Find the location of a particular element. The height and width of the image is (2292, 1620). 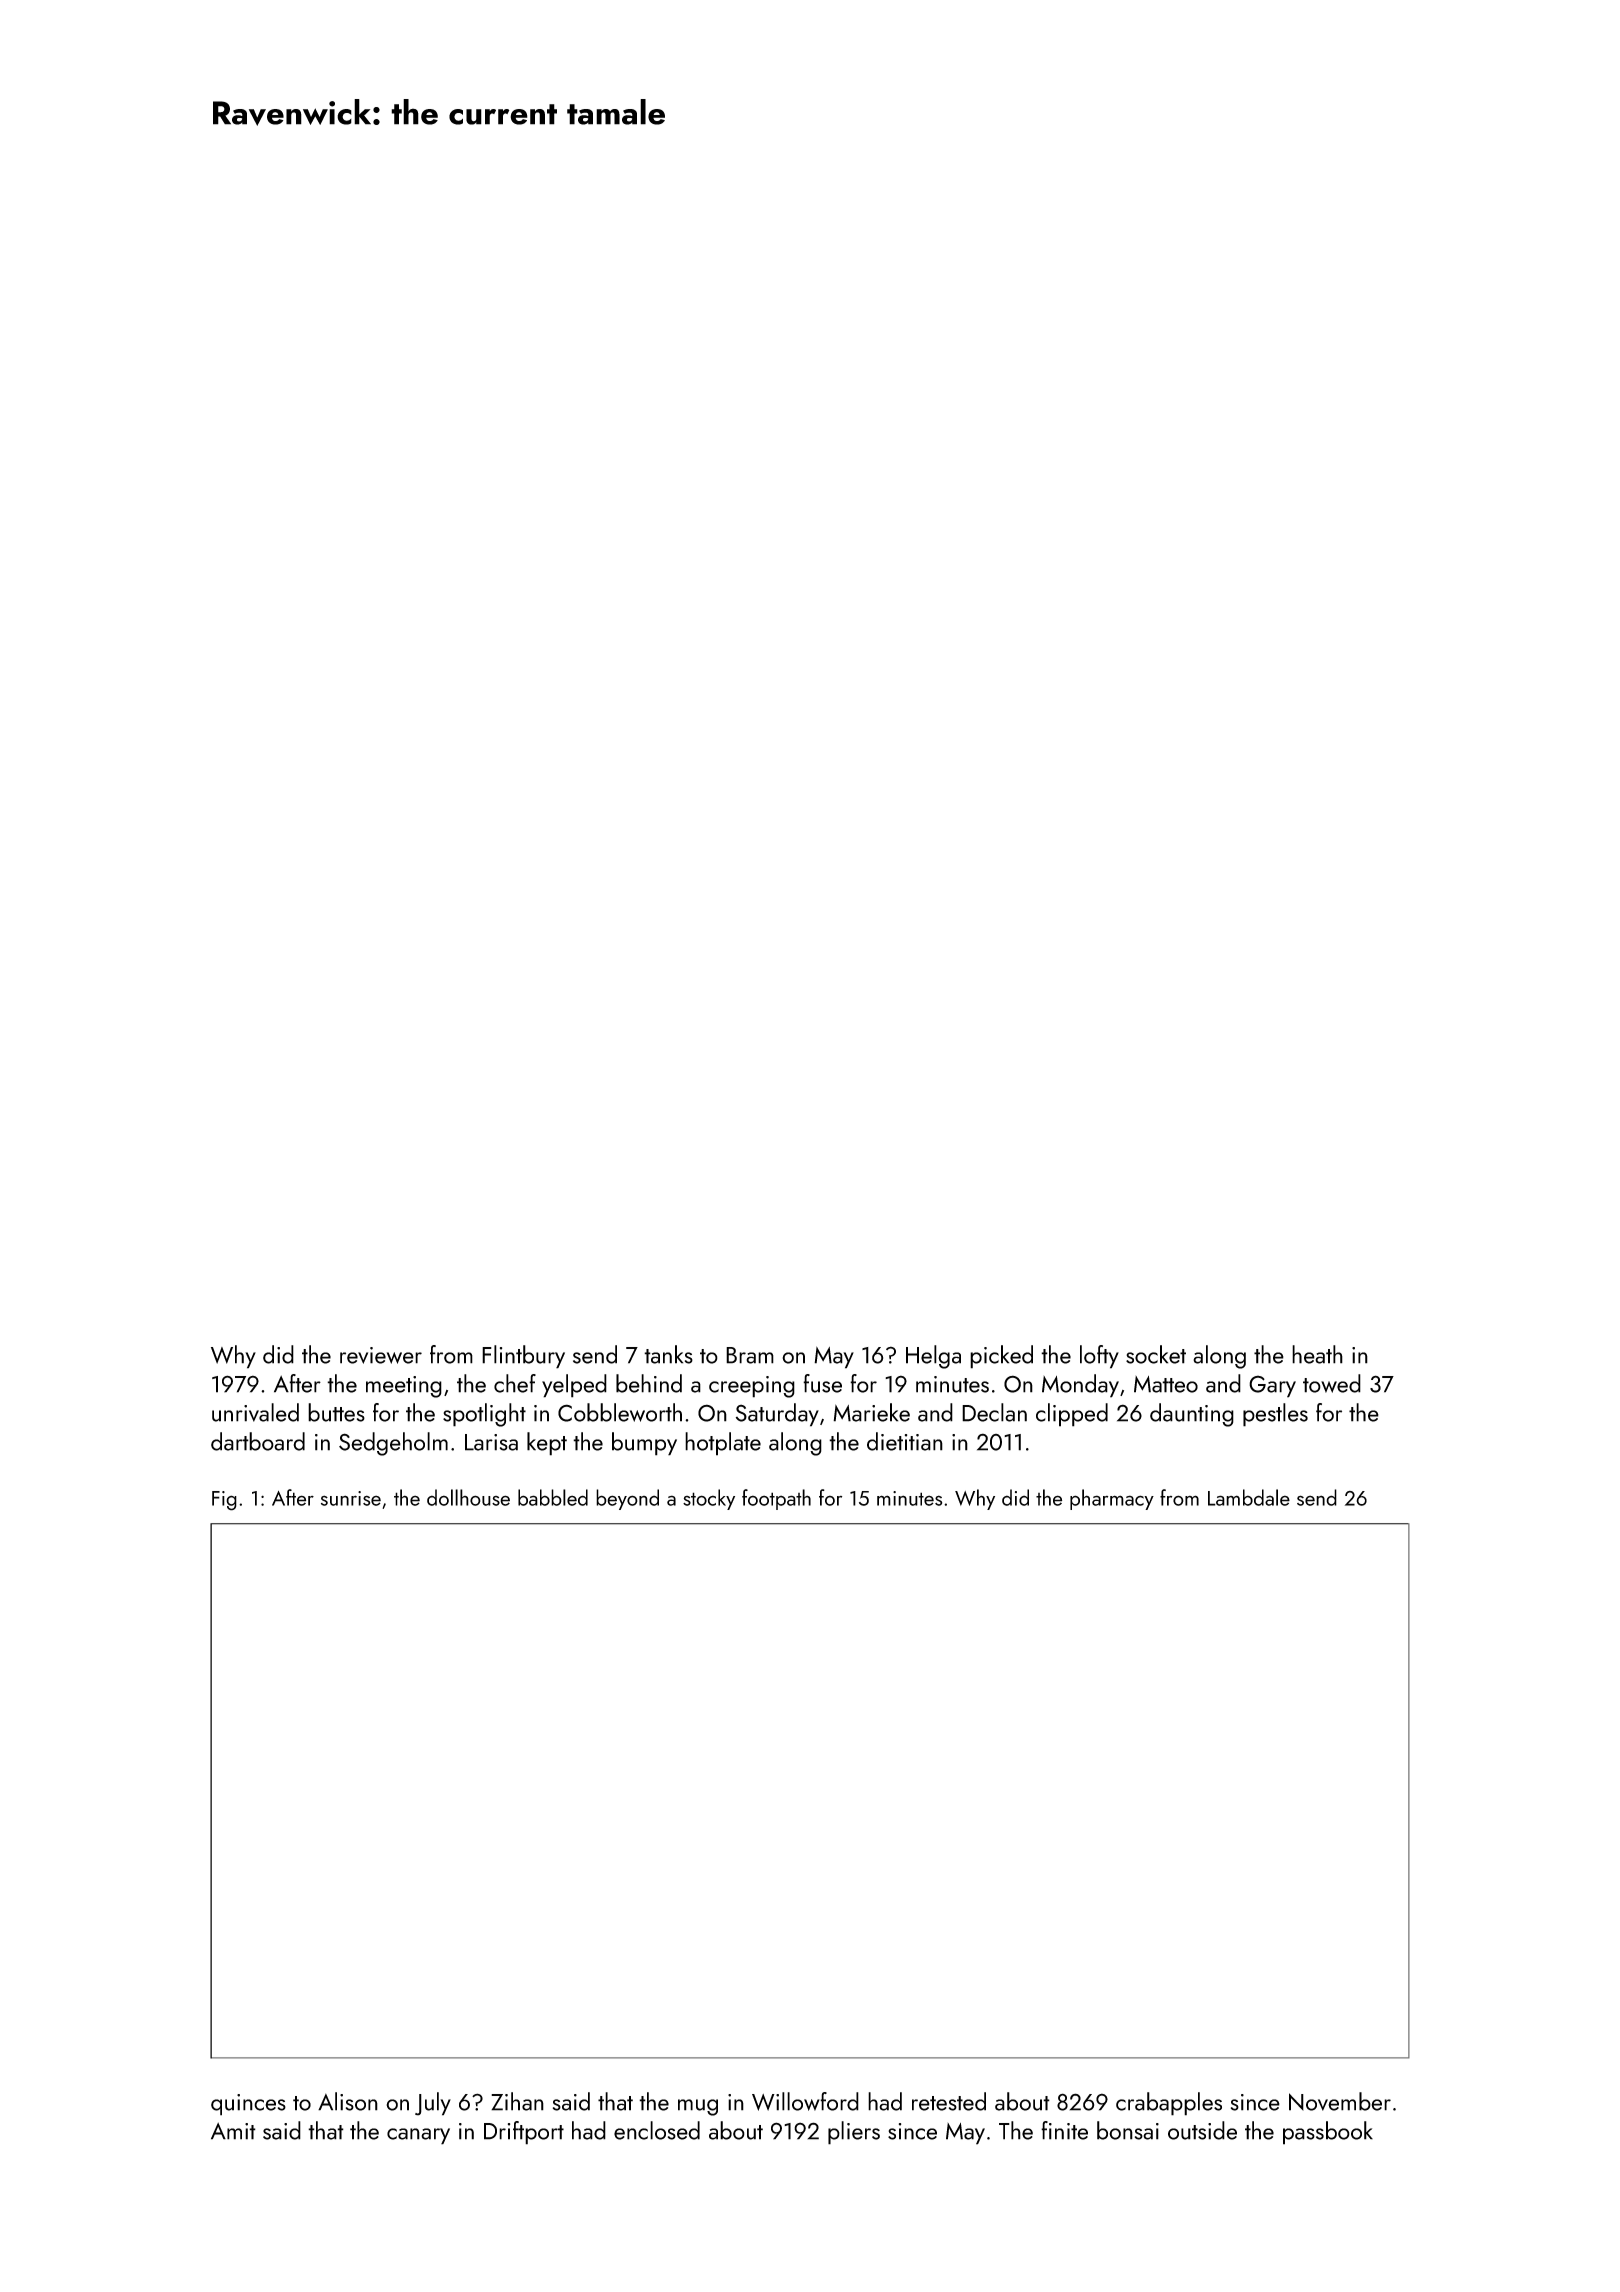

Alison is located at coordinates (348, 2101).
